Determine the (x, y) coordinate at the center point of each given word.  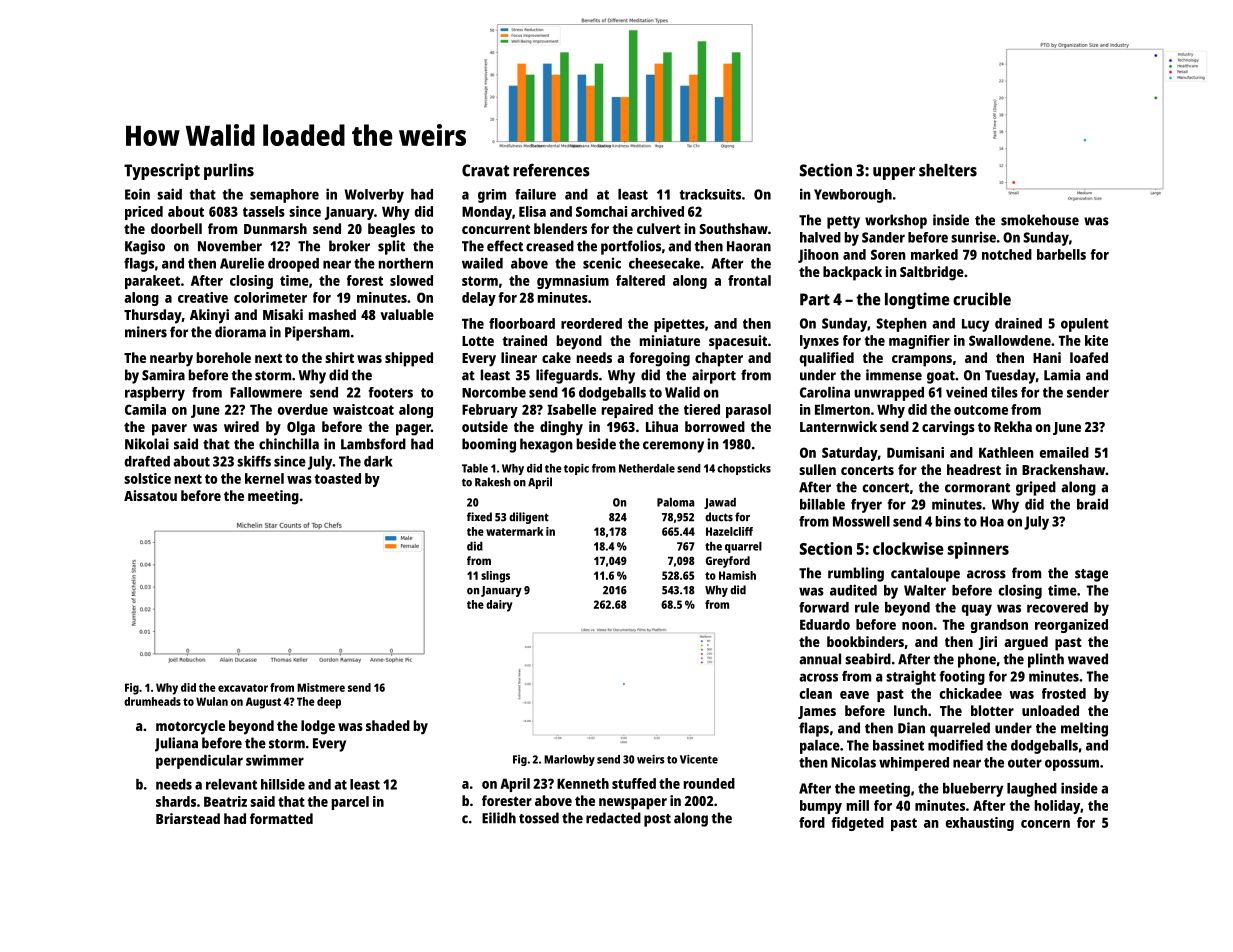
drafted (147, 461)
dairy (499, 606)
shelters (948, 170)
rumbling (856, 574)
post (657, 820)
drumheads (152, 701)
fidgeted (857, 824)
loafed (1089, 357)
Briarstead (188, 818)
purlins (229, 171)
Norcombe (494, 392)
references (551, 170)
